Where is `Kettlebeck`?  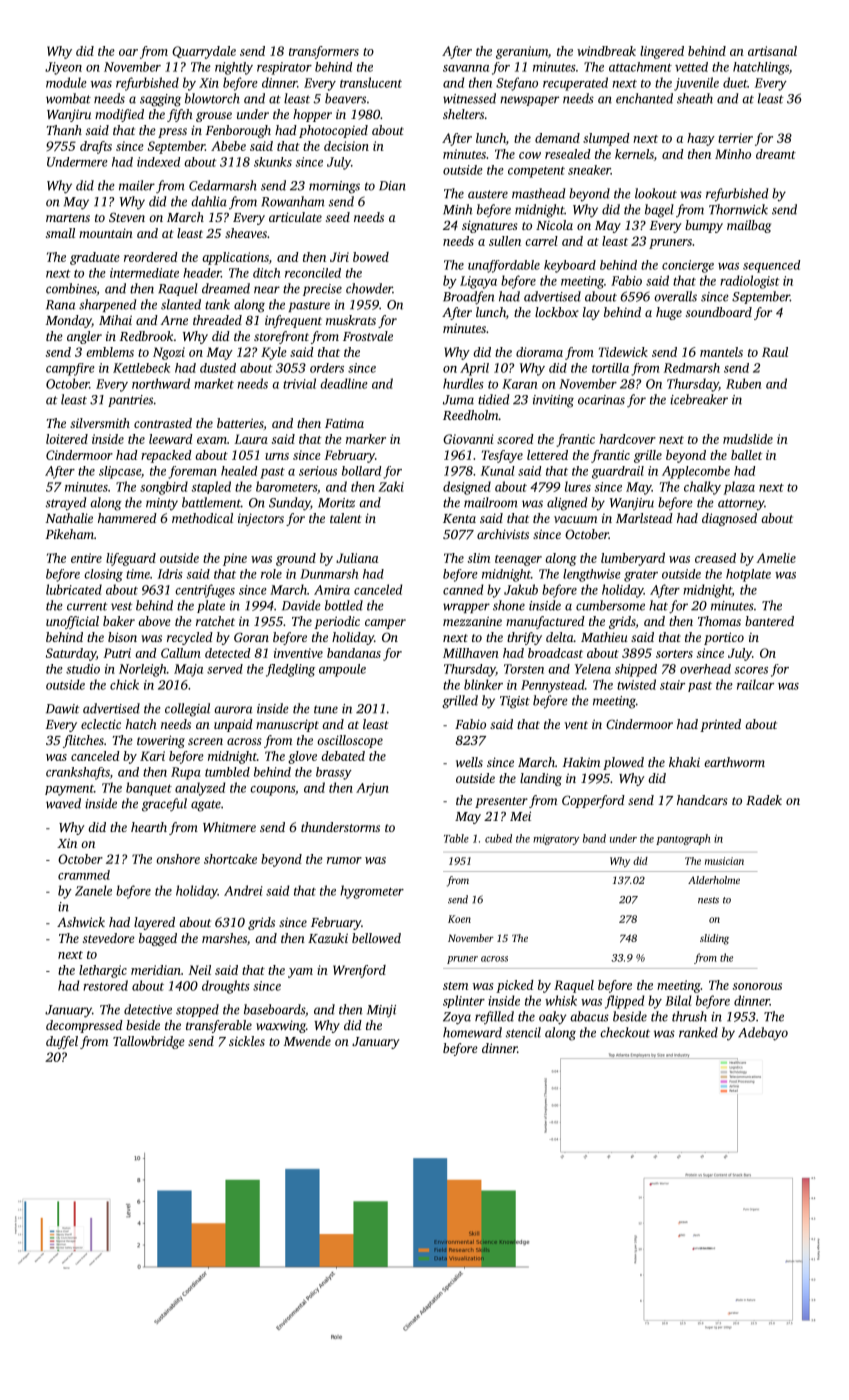 Kettlebeck is located at coordinates (141, 368).
